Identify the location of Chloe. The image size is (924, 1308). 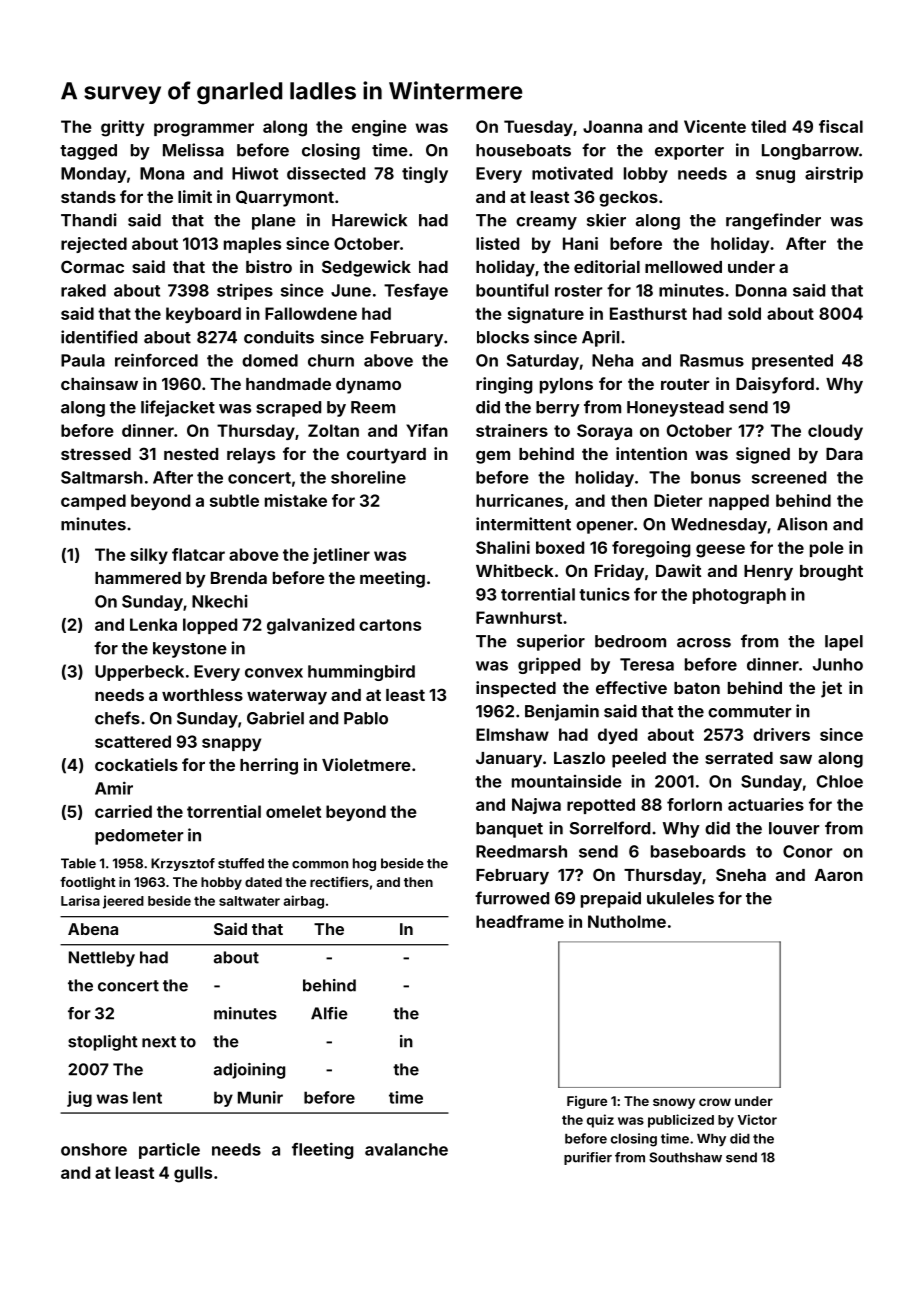
(840, 781).
